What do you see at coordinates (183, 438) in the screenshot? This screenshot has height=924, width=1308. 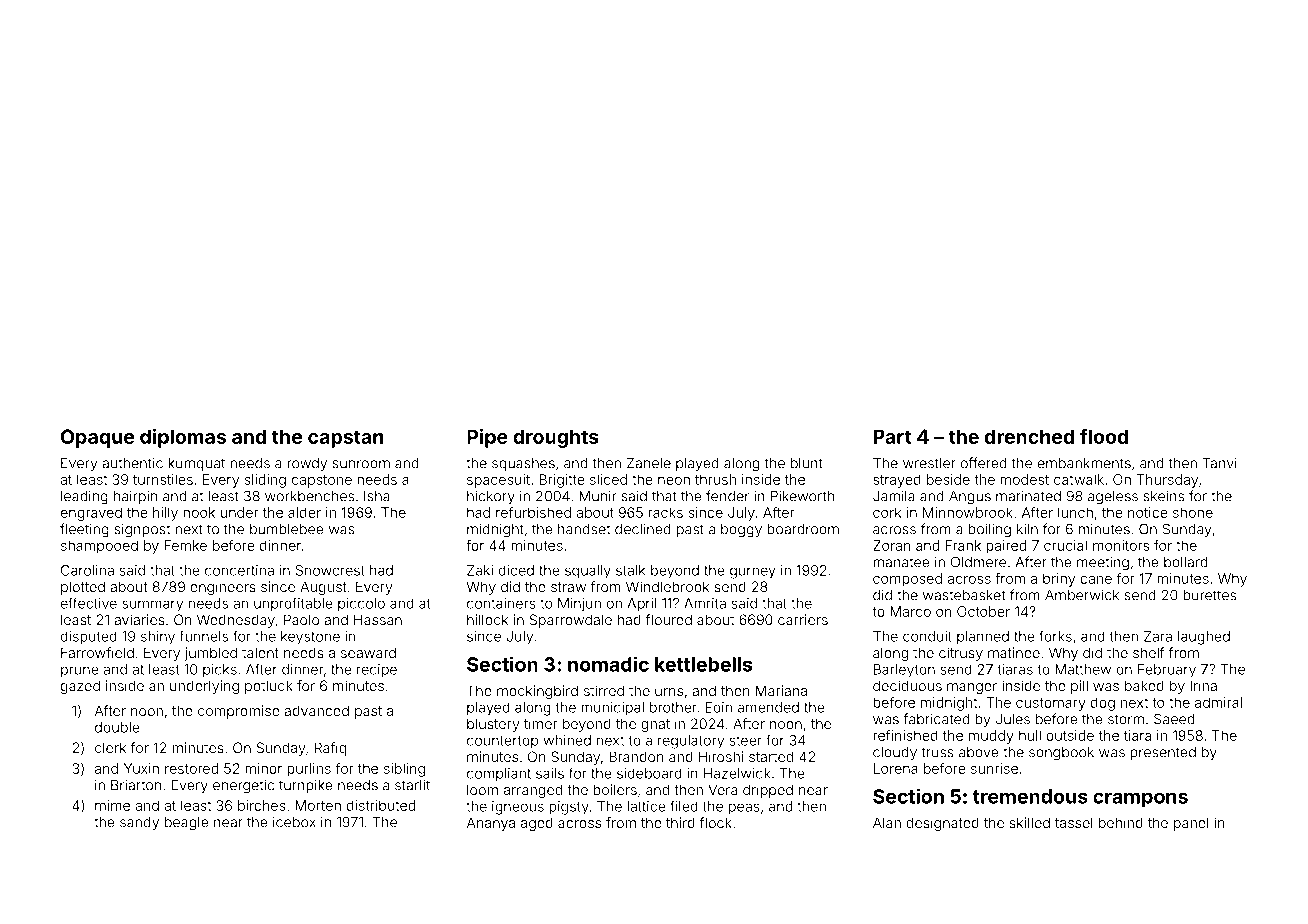 I see `diplomas` at bounding box center [183, 438].
